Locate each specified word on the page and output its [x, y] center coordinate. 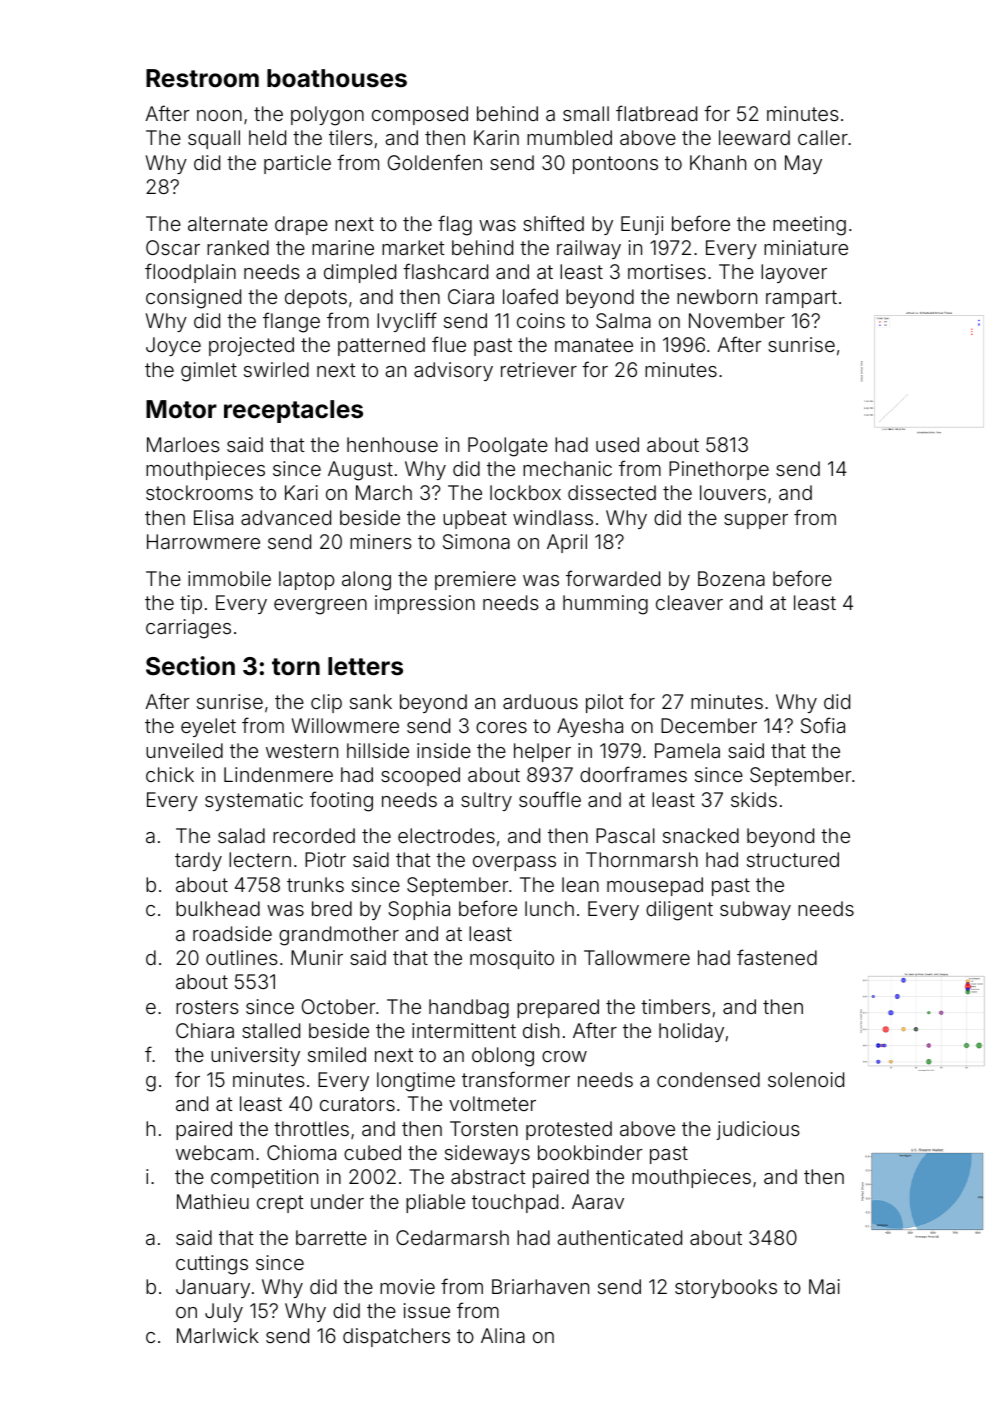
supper [756, 521]
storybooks [726, 1288]
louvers [733, 492]
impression [425, 604]
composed [420, 115]
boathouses [337, 78]
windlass [553, 517]
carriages [188, 629]
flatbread [656, 113]
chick [170, 774]
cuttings [212, 1265]
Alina [503, 1335]
